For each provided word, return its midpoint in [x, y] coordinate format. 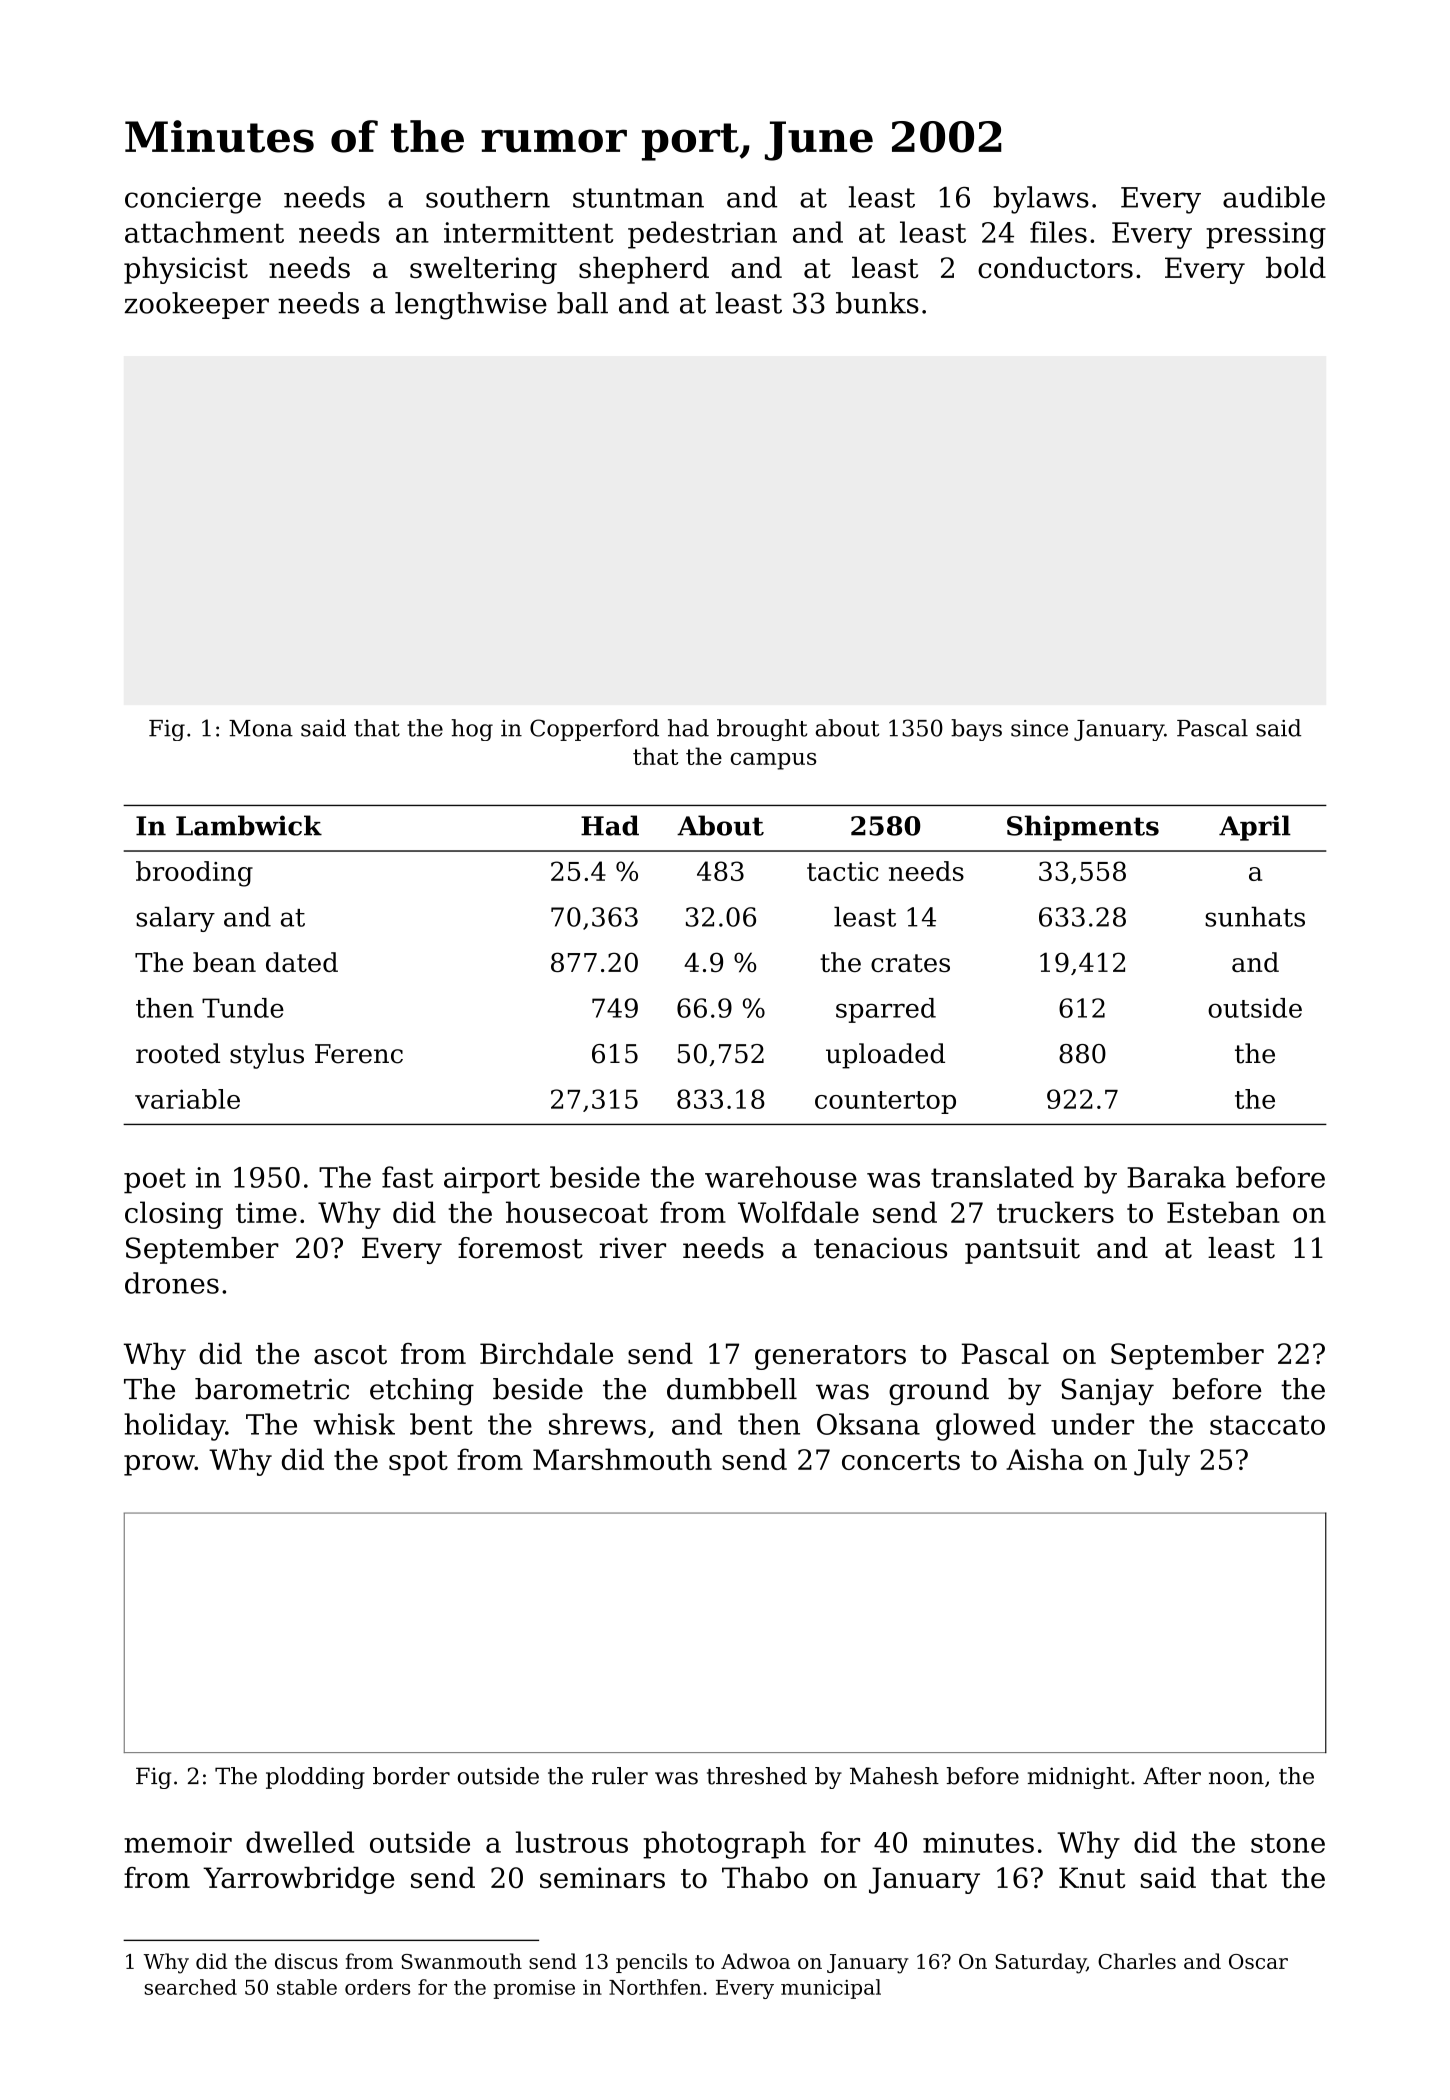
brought [762, 730]
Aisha [1045, 1459]
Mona [261, 728]
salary [175, 919]
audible [1274, 197]
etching [422, 1392]
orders [377, 1987]
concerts [901, 1460]
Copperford [594, 730]
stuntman [638, 198]
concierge [193, 200]
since [1039, 728]
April [1255, 828]
